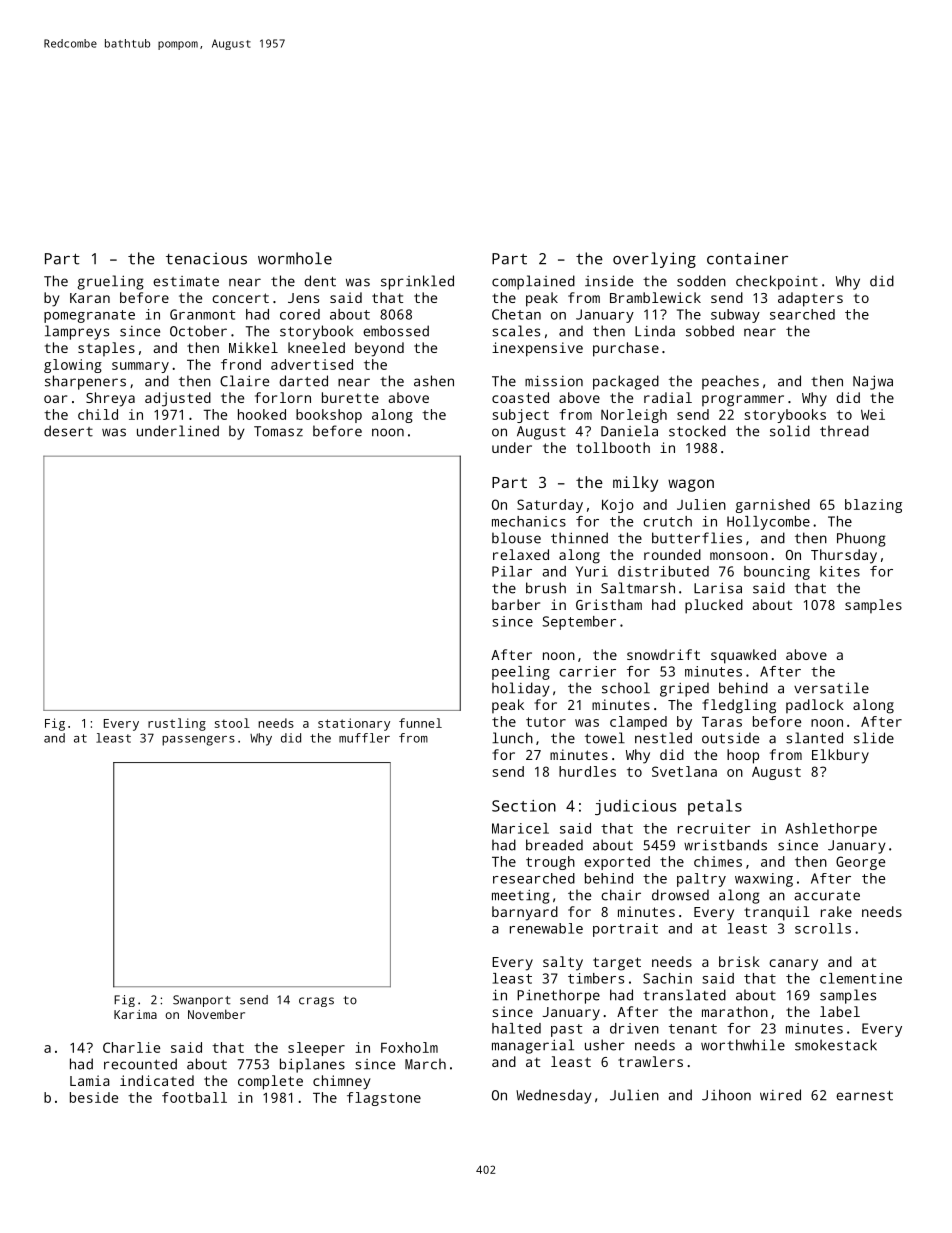 This screenshot has height=1233, width=952. Describe the element at coordinates (253, 347) in the screenshot. I see `Mikkel` at that location.
